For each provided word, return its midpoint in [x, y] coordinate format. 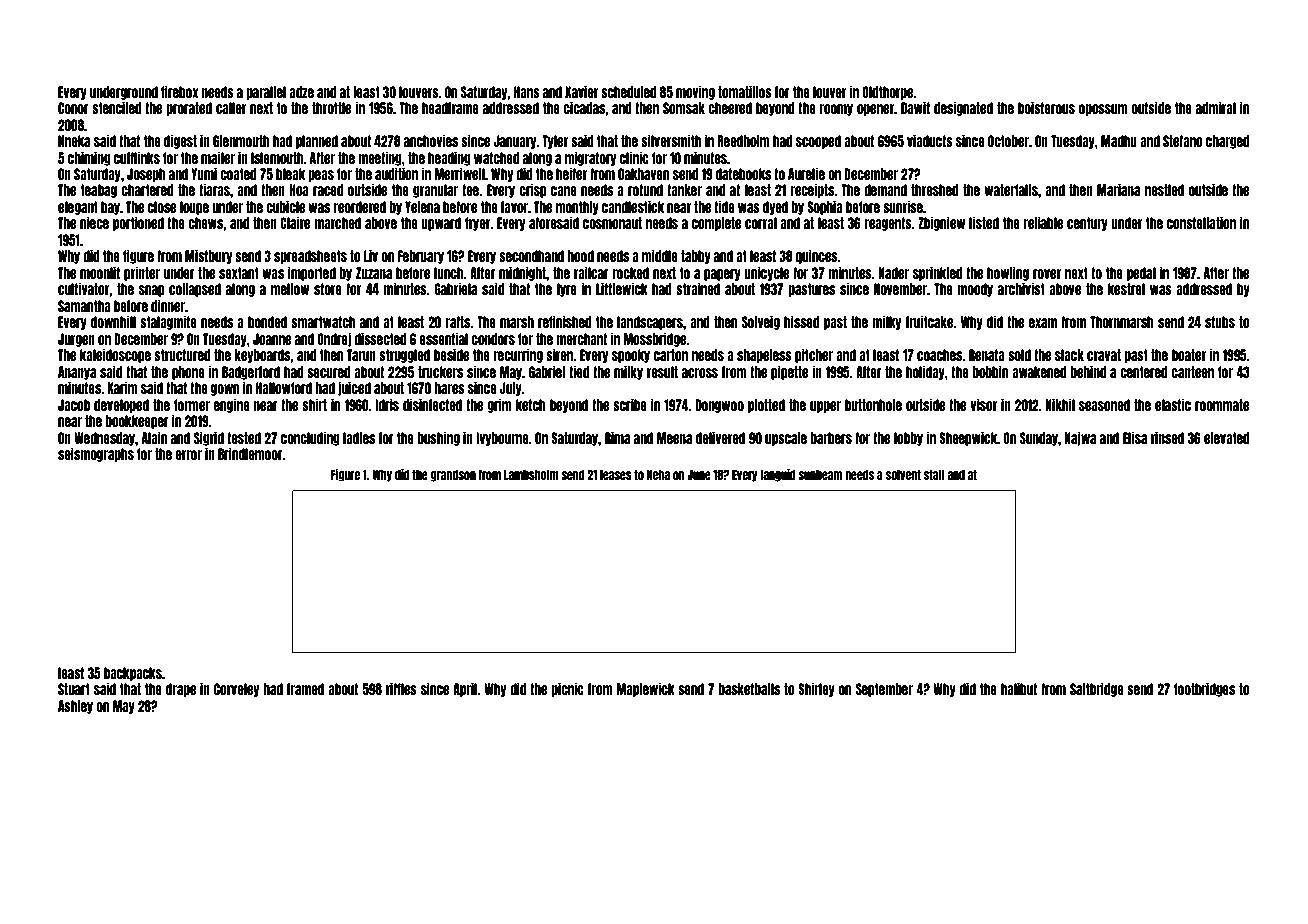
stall [934, 474]
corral [761, 223]
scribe [630, 404]
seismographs [96, 454]
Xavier [581, 91]
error [188, 455]
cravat [1104, 355]
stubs [1220, 322]
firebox [180, 91]
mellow [290, 289]
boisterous [1046, 107]
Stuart [74, 689]
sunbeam [820, 474]
